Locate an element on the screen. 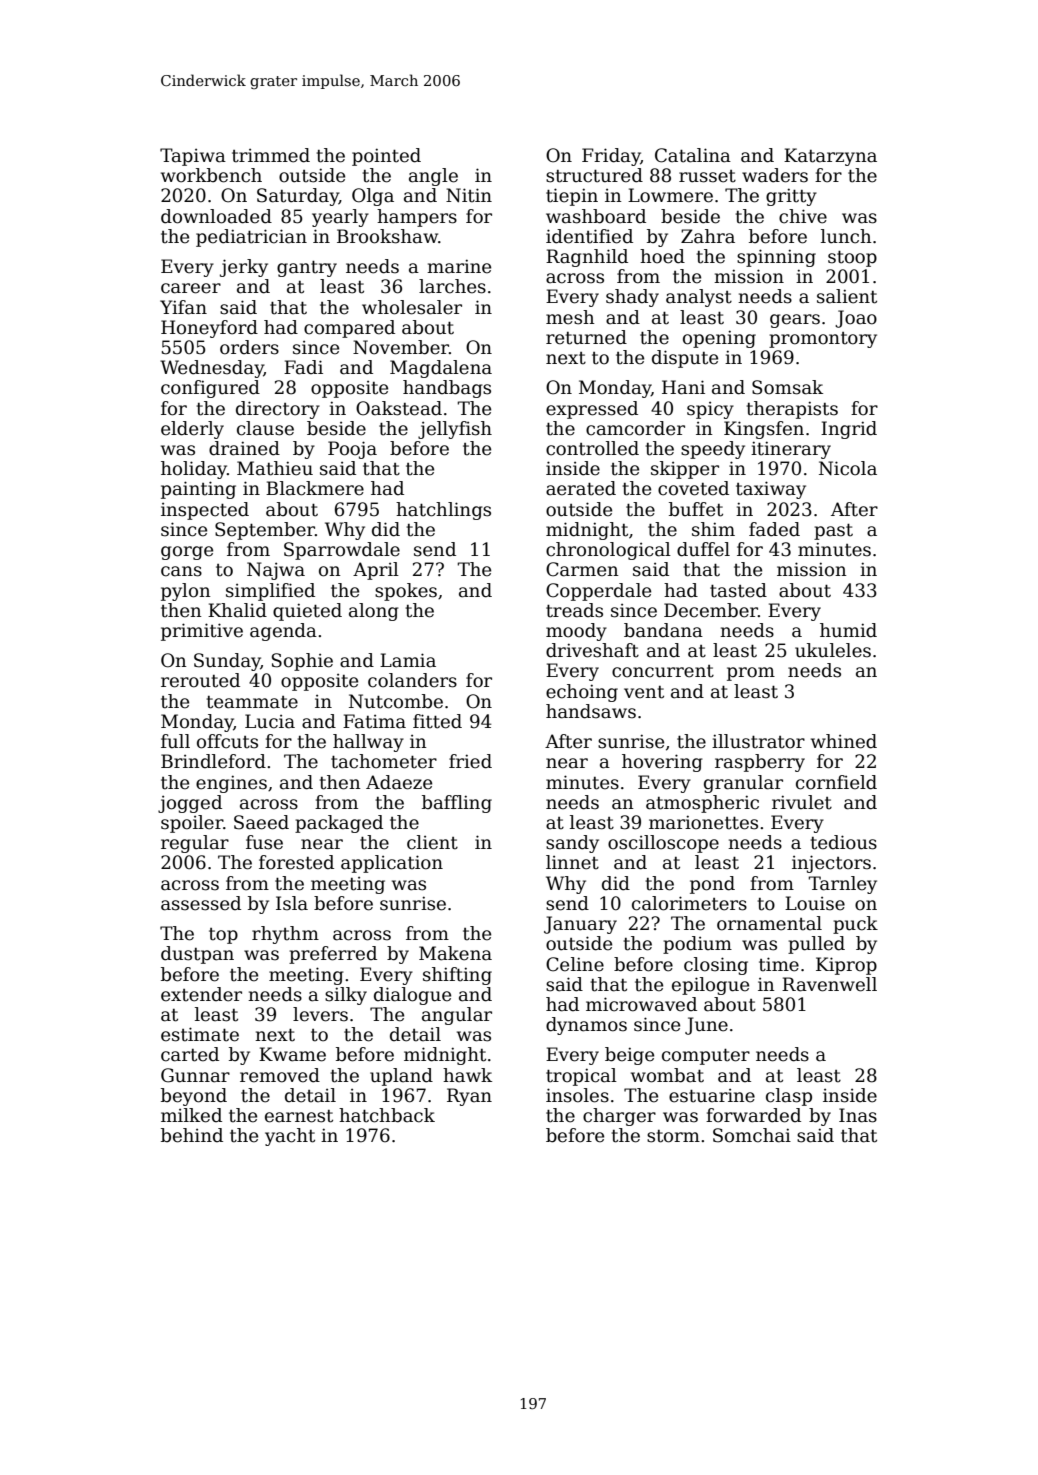 The image size is (1038, 1475). yacht is located at coordinates (290, 1137).
